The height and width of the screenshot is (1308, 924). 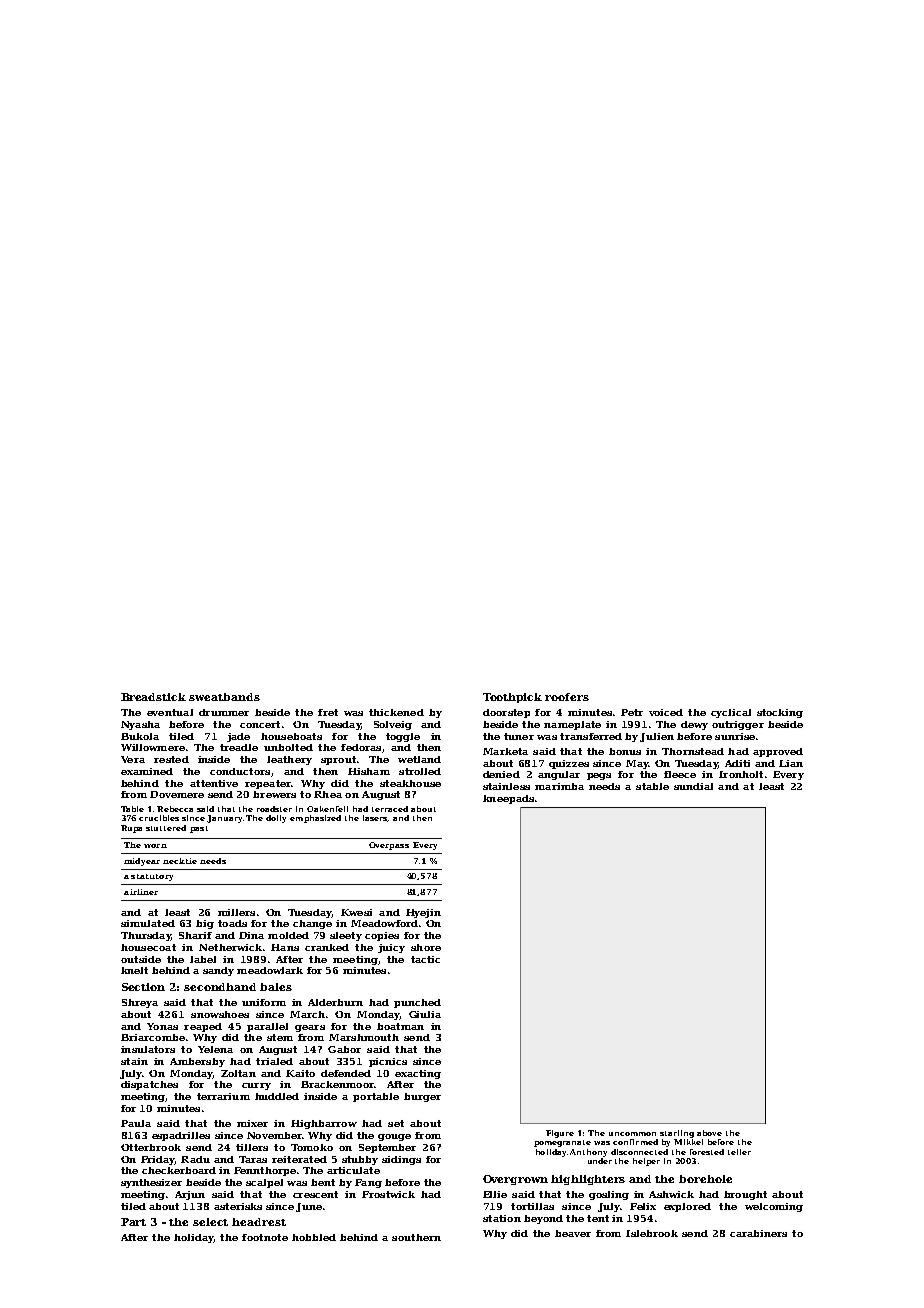 I want to click on Radu, so click(x=195, y=1159).
